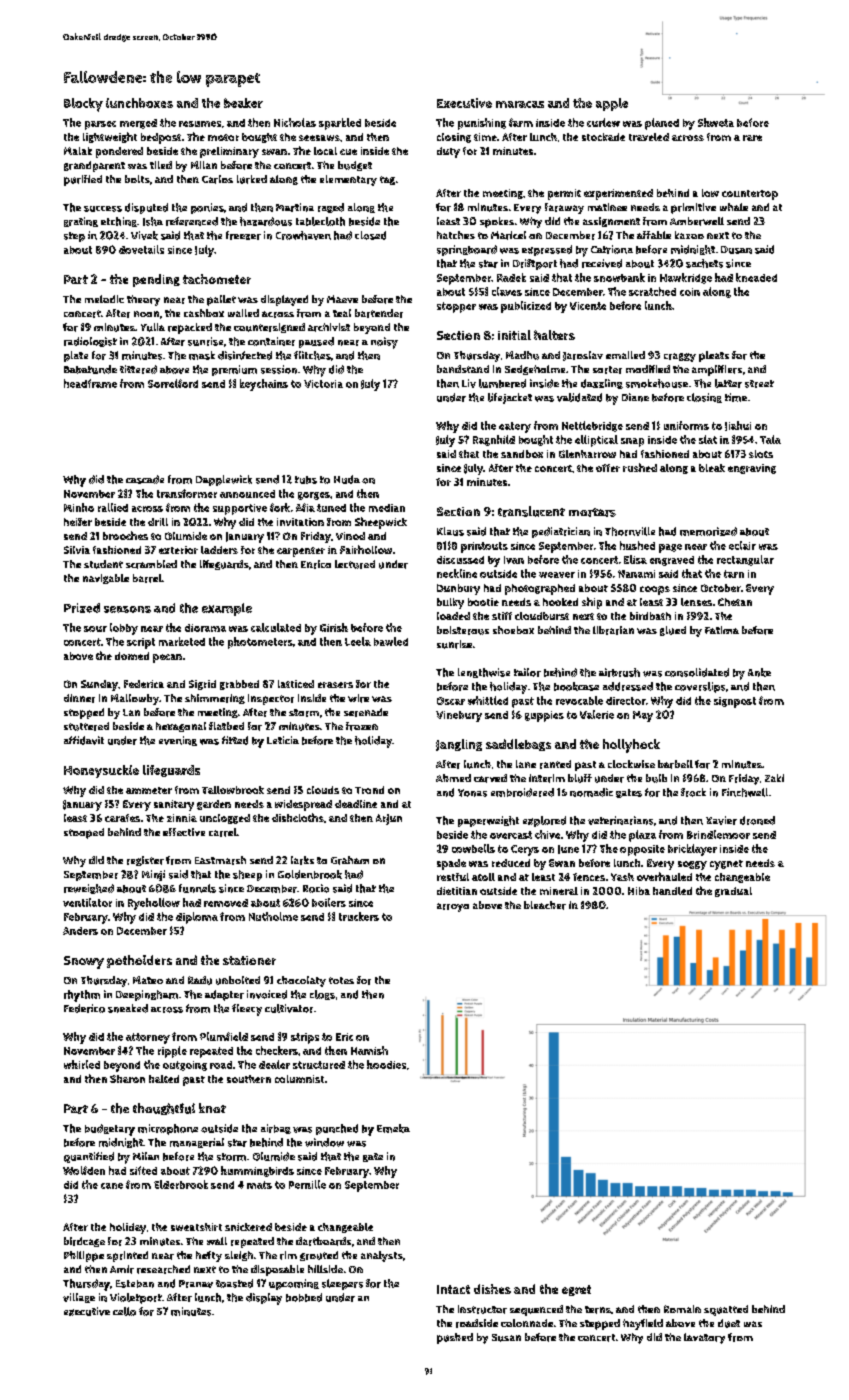  What do you see at coordinates (138, 369) in the page?
I see `tittered` at bounding box center [138, 369].
